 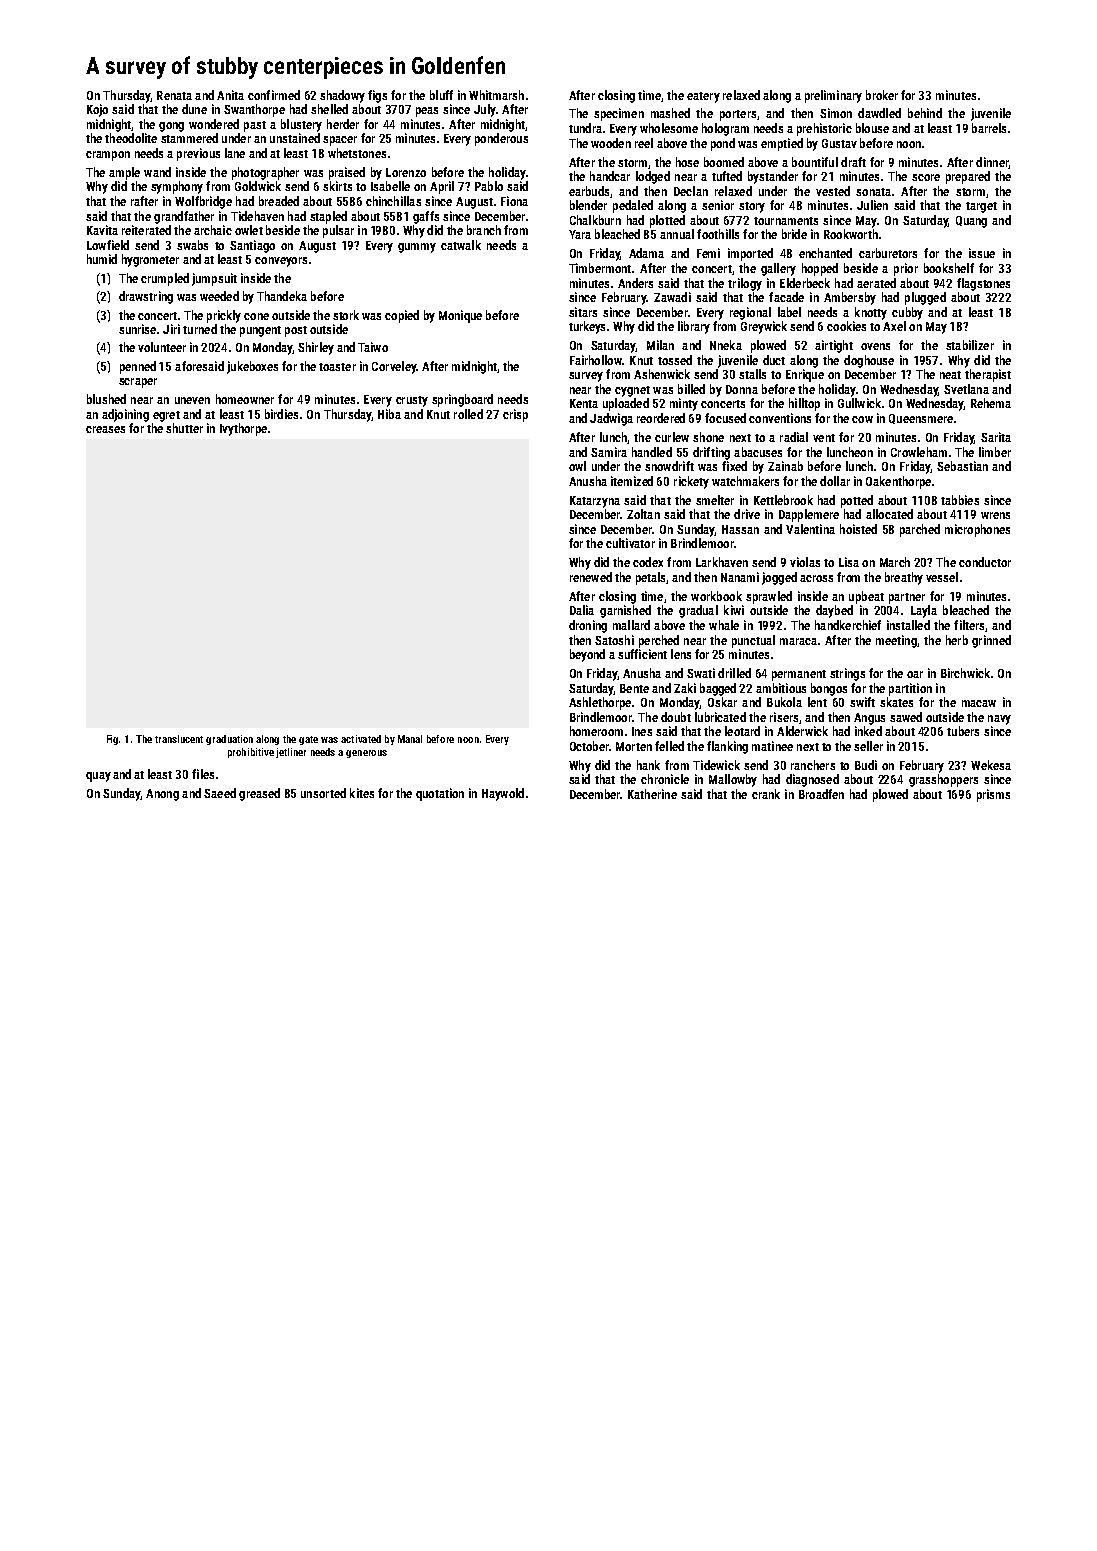 What do you see at coordinates (988, 375) in the screenshot?
I see `therapist` at bounding box center [988, 375].
